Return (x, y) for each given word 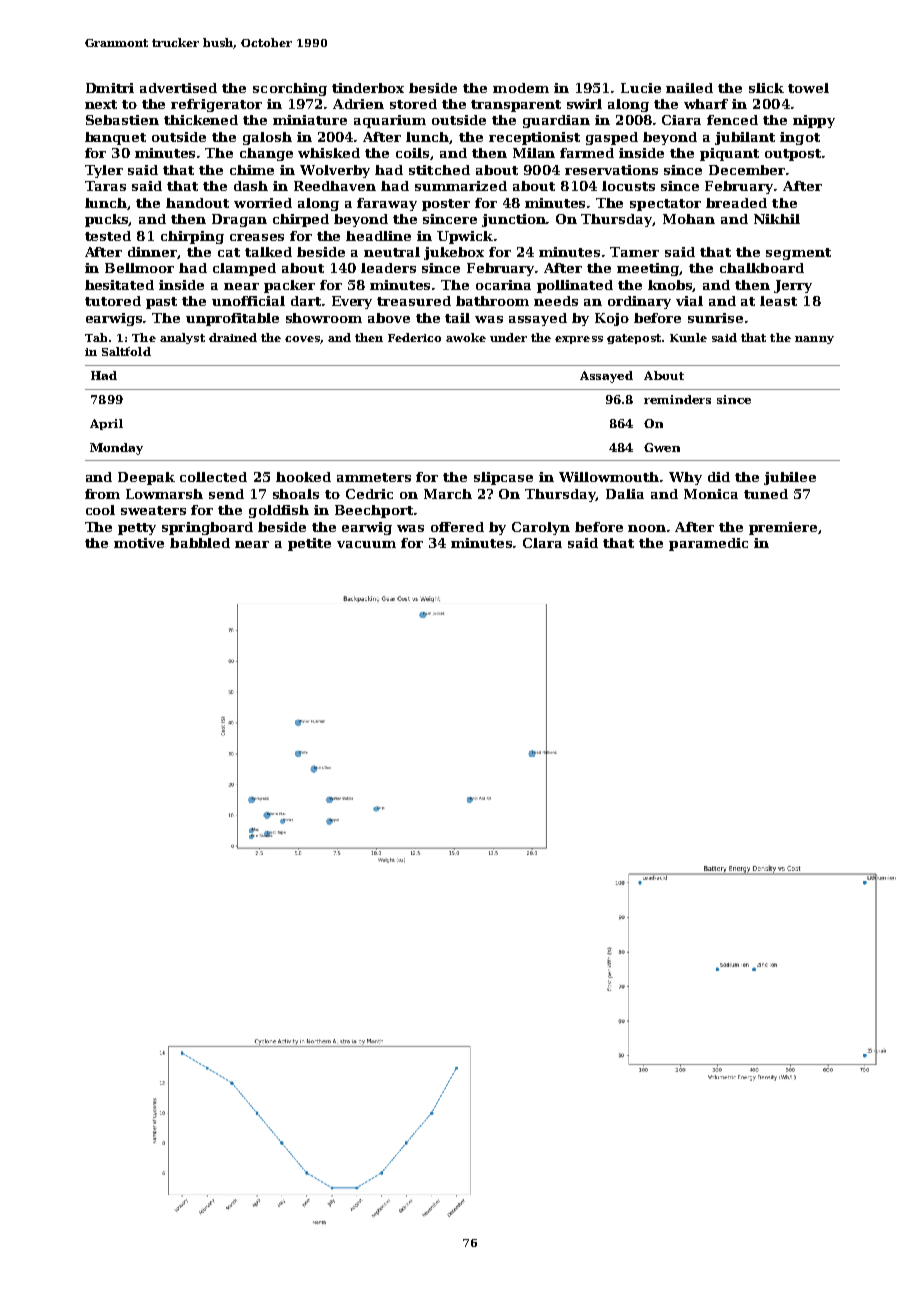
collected (213, 477)
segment (798, 254)
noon (647, 528)
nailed (689, 88)
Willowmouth (609, 477)
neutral (392, 252)
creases (257, 237)
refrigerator (216, 105)
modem (521, 88)
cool (100, 510)
